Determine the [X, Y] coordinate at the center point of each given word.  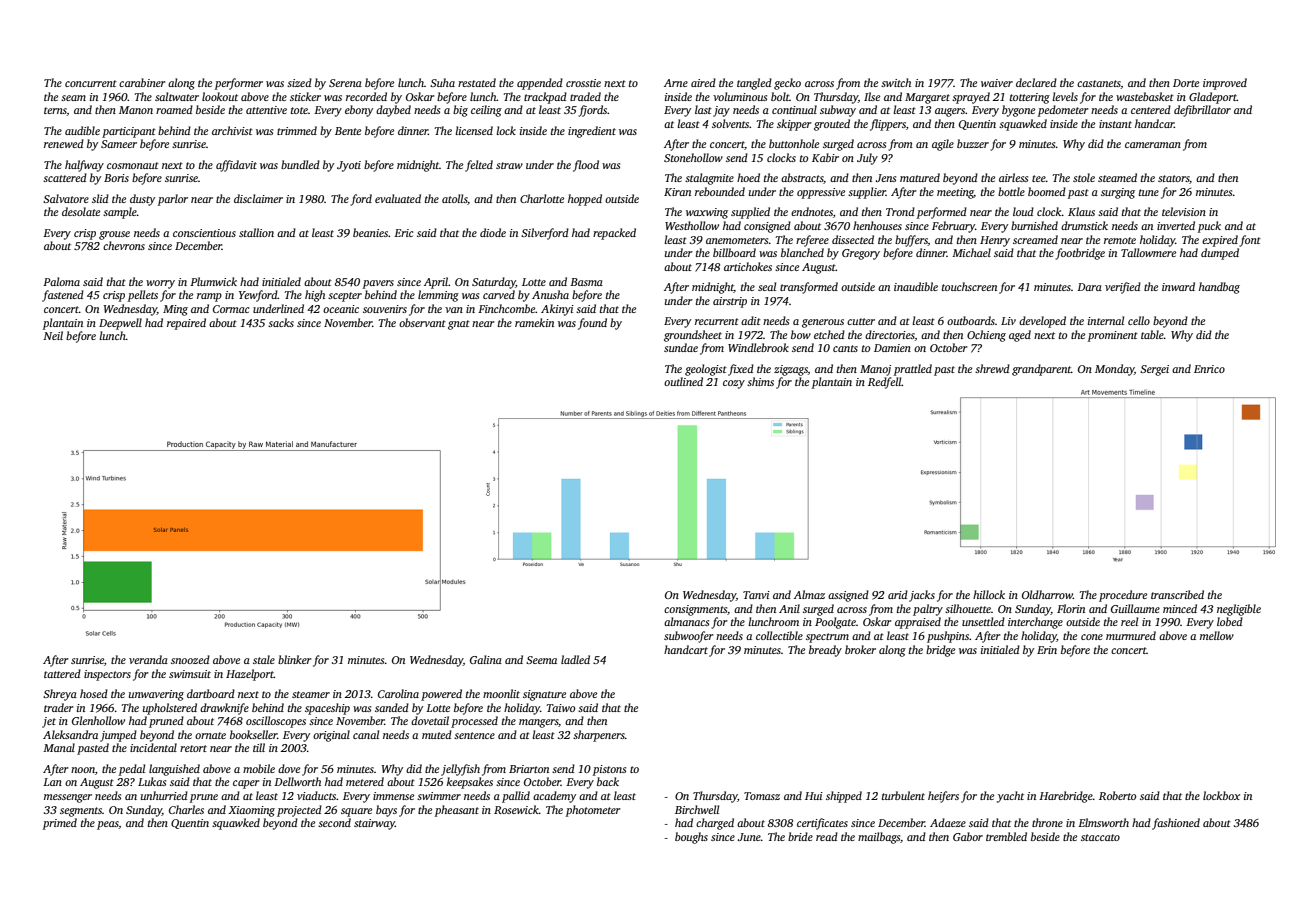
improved [1225, 84]
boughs [691, 838]
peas [108, 825]
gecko [787, 84]
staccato [1100, 837]
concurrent [91, 83]
